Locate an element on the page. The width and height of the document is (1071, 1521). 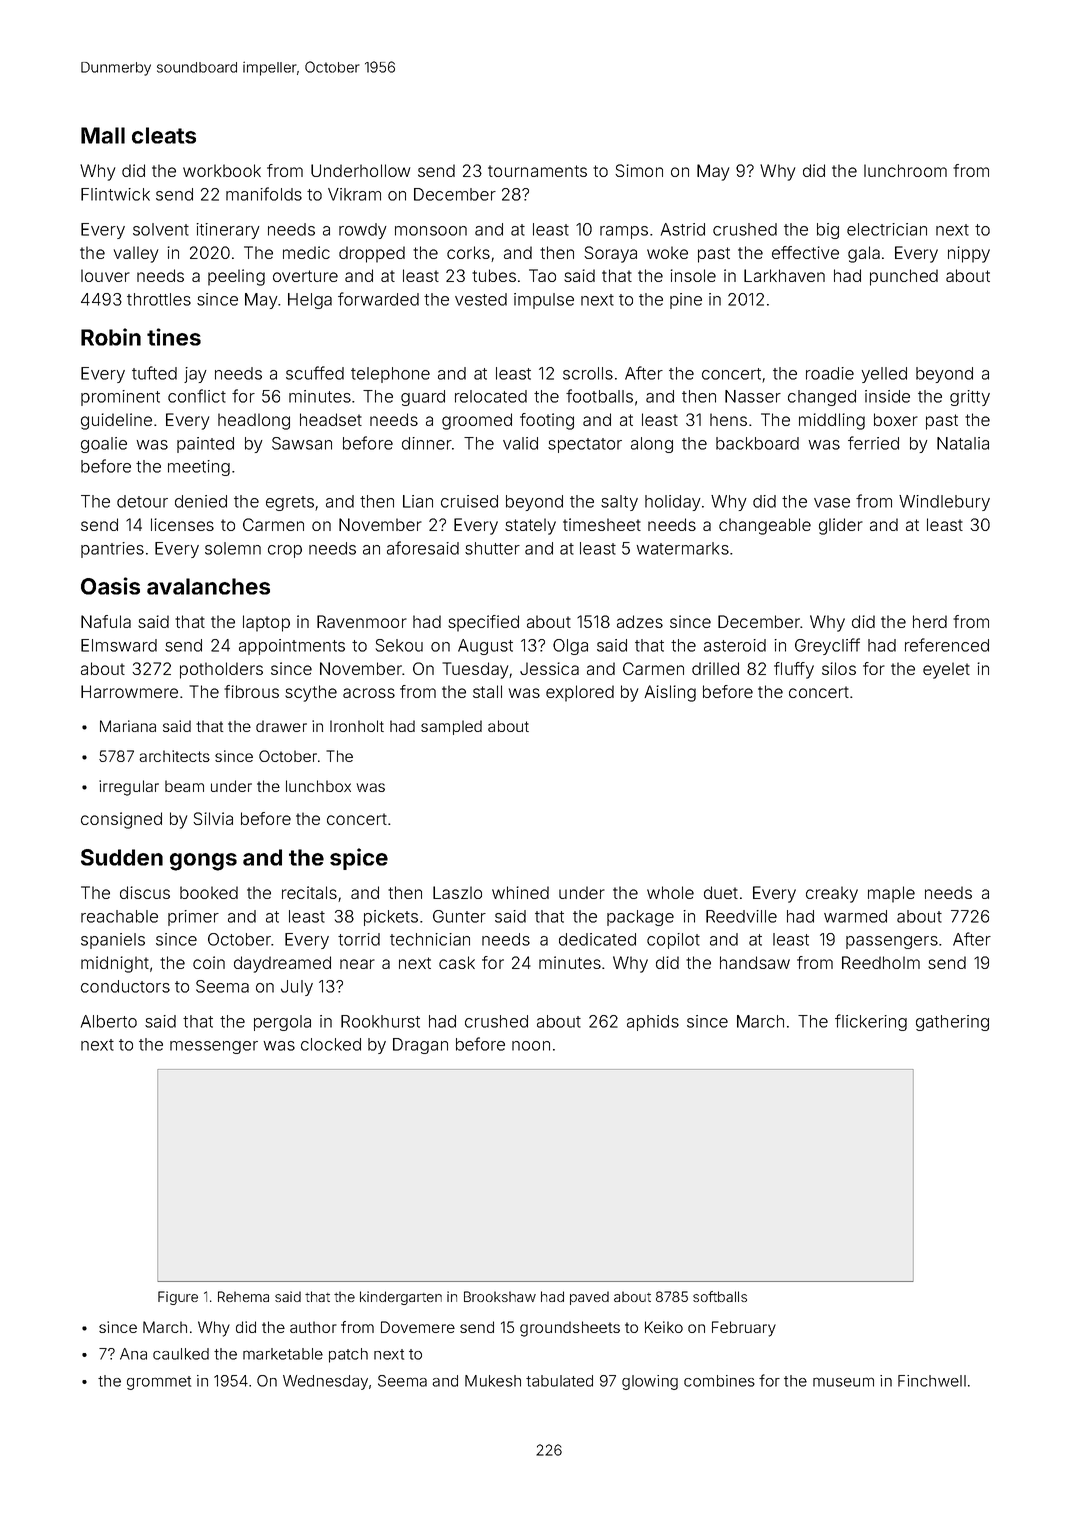
lunchroom is located at coordinates (905, 170).
